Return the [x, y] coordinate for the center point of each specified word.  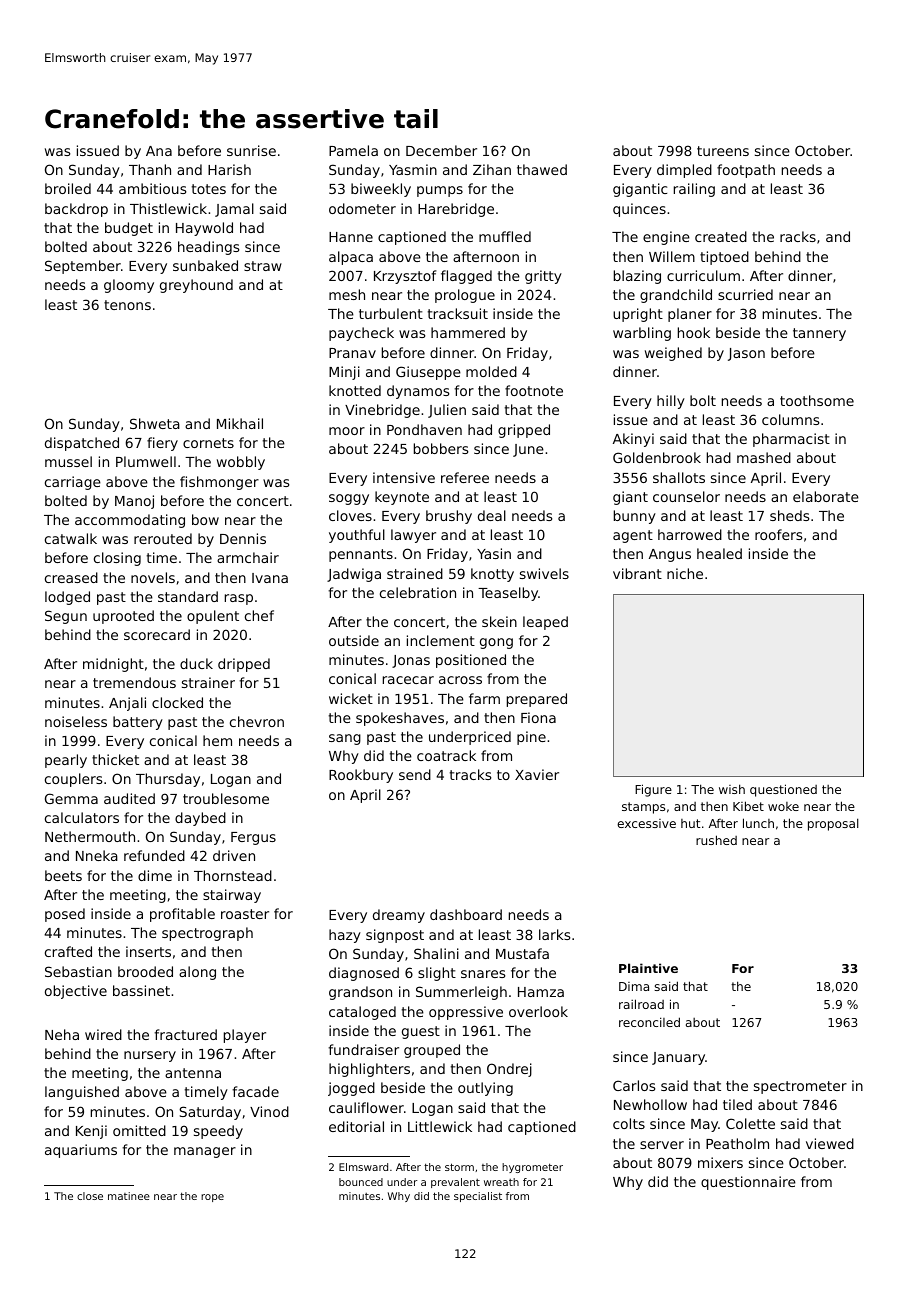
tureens [723, 151]
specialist [478, 1197]
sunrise [251, 150]
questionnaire [748, 1183]
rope [212, 1198]
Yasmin [413, 169]
